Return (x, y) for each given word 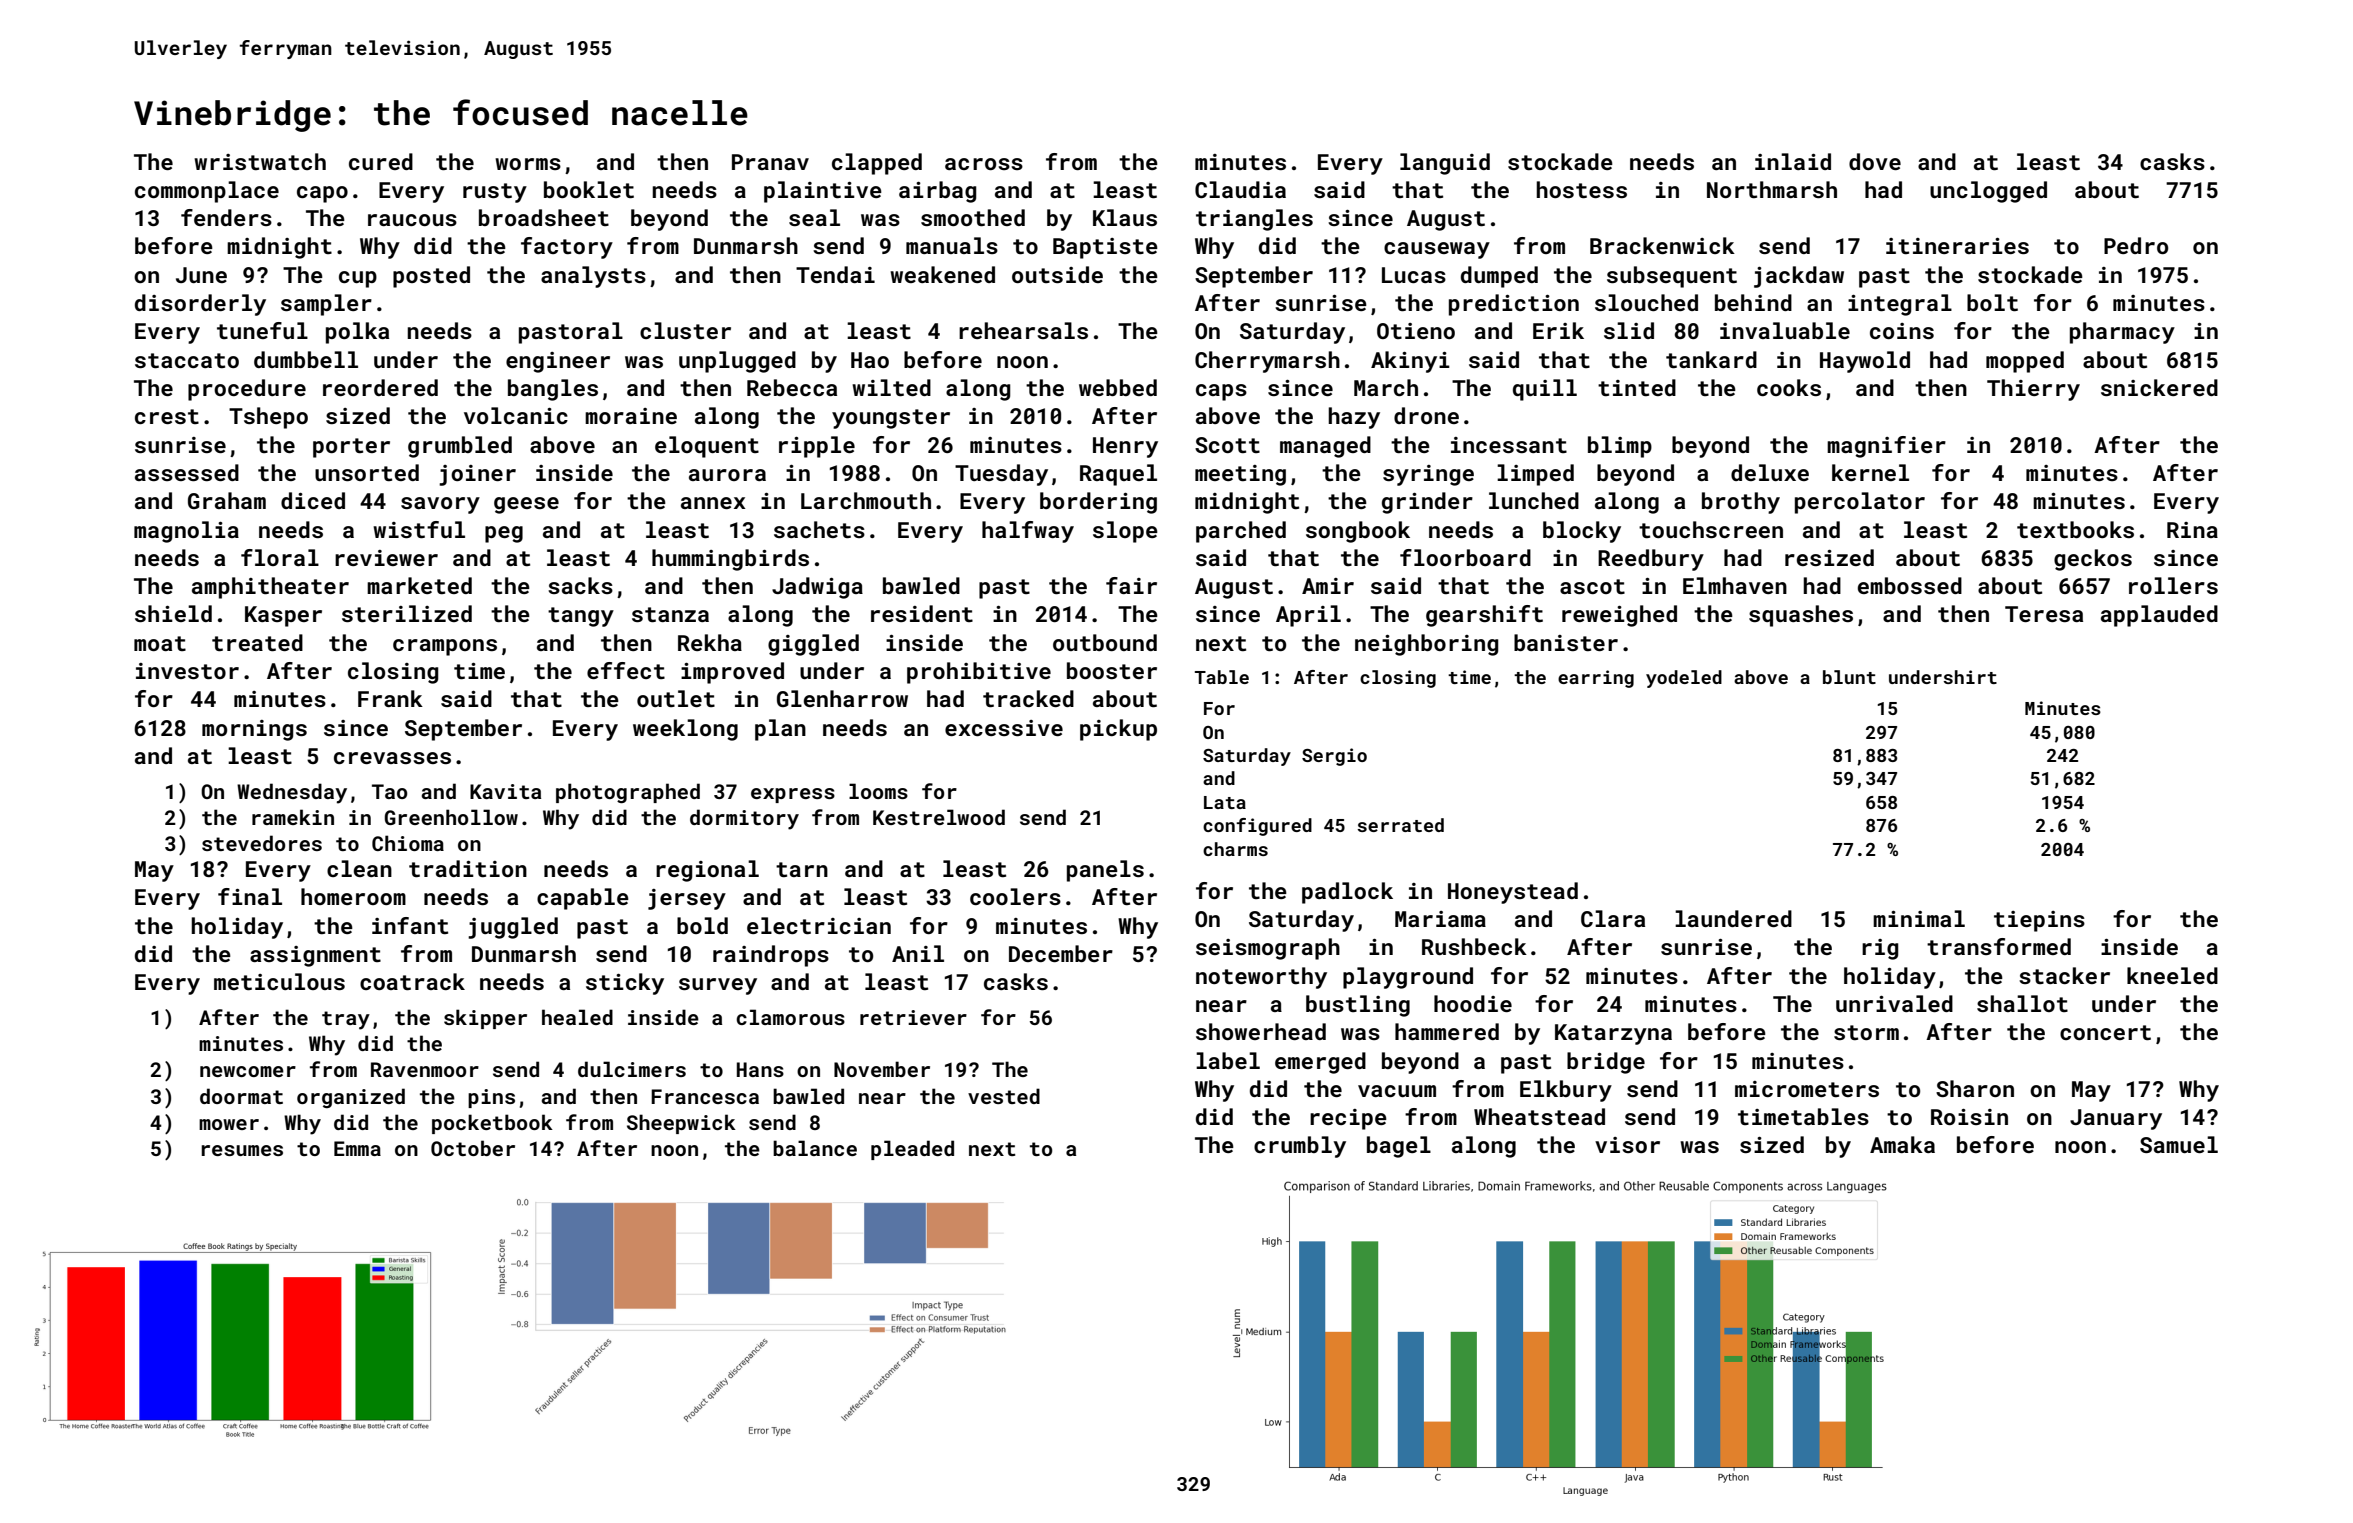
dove (1875, 161)
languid (1445, 164)
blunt (1849, 677)
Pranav (770, 162)
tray (346, 1020)
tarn (802, 869)
